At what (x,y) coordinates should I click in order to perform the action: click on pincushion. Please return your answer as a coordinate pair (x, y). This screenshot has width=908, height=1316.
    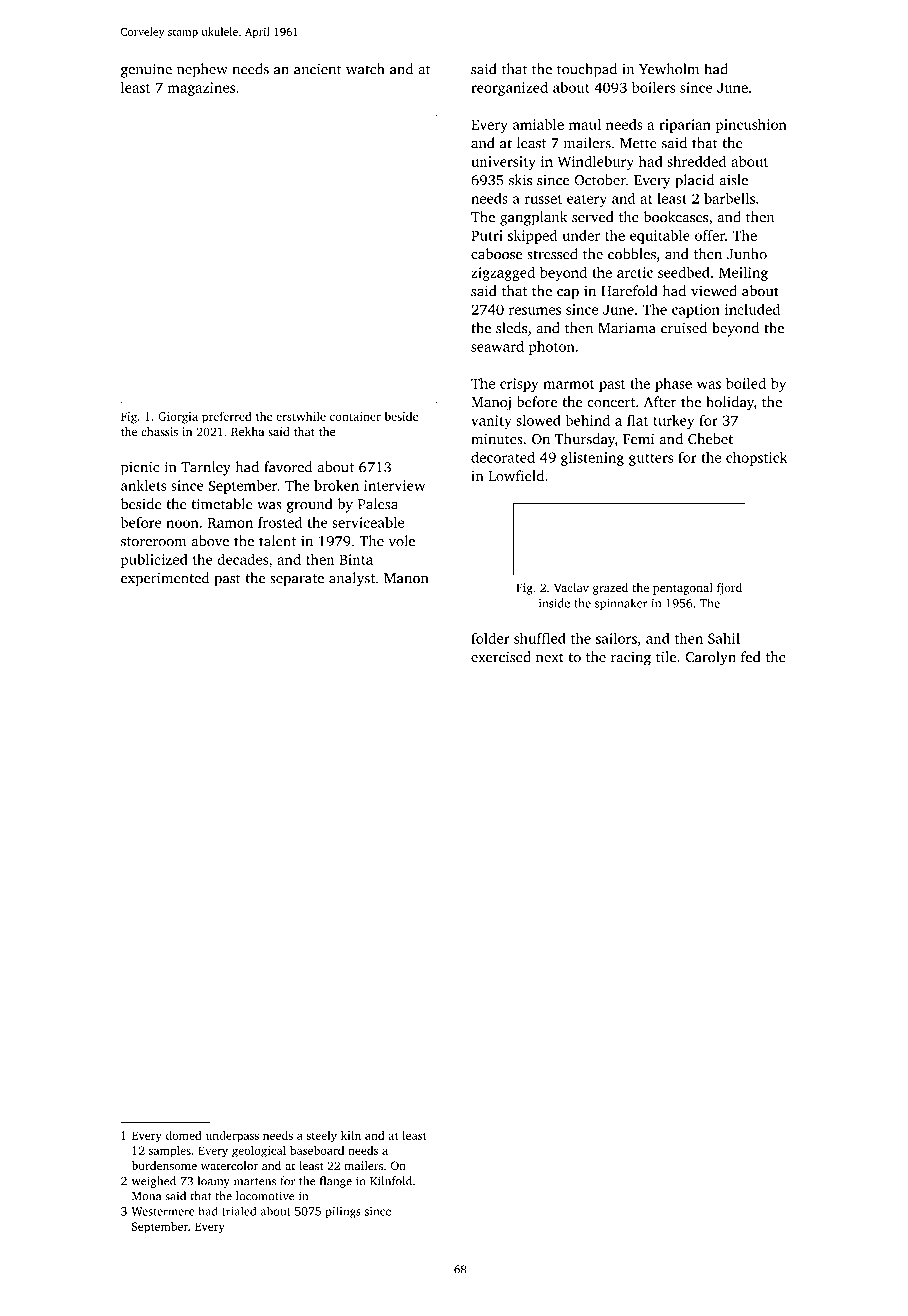
    Looking at the image, I should click on (751, 126).
